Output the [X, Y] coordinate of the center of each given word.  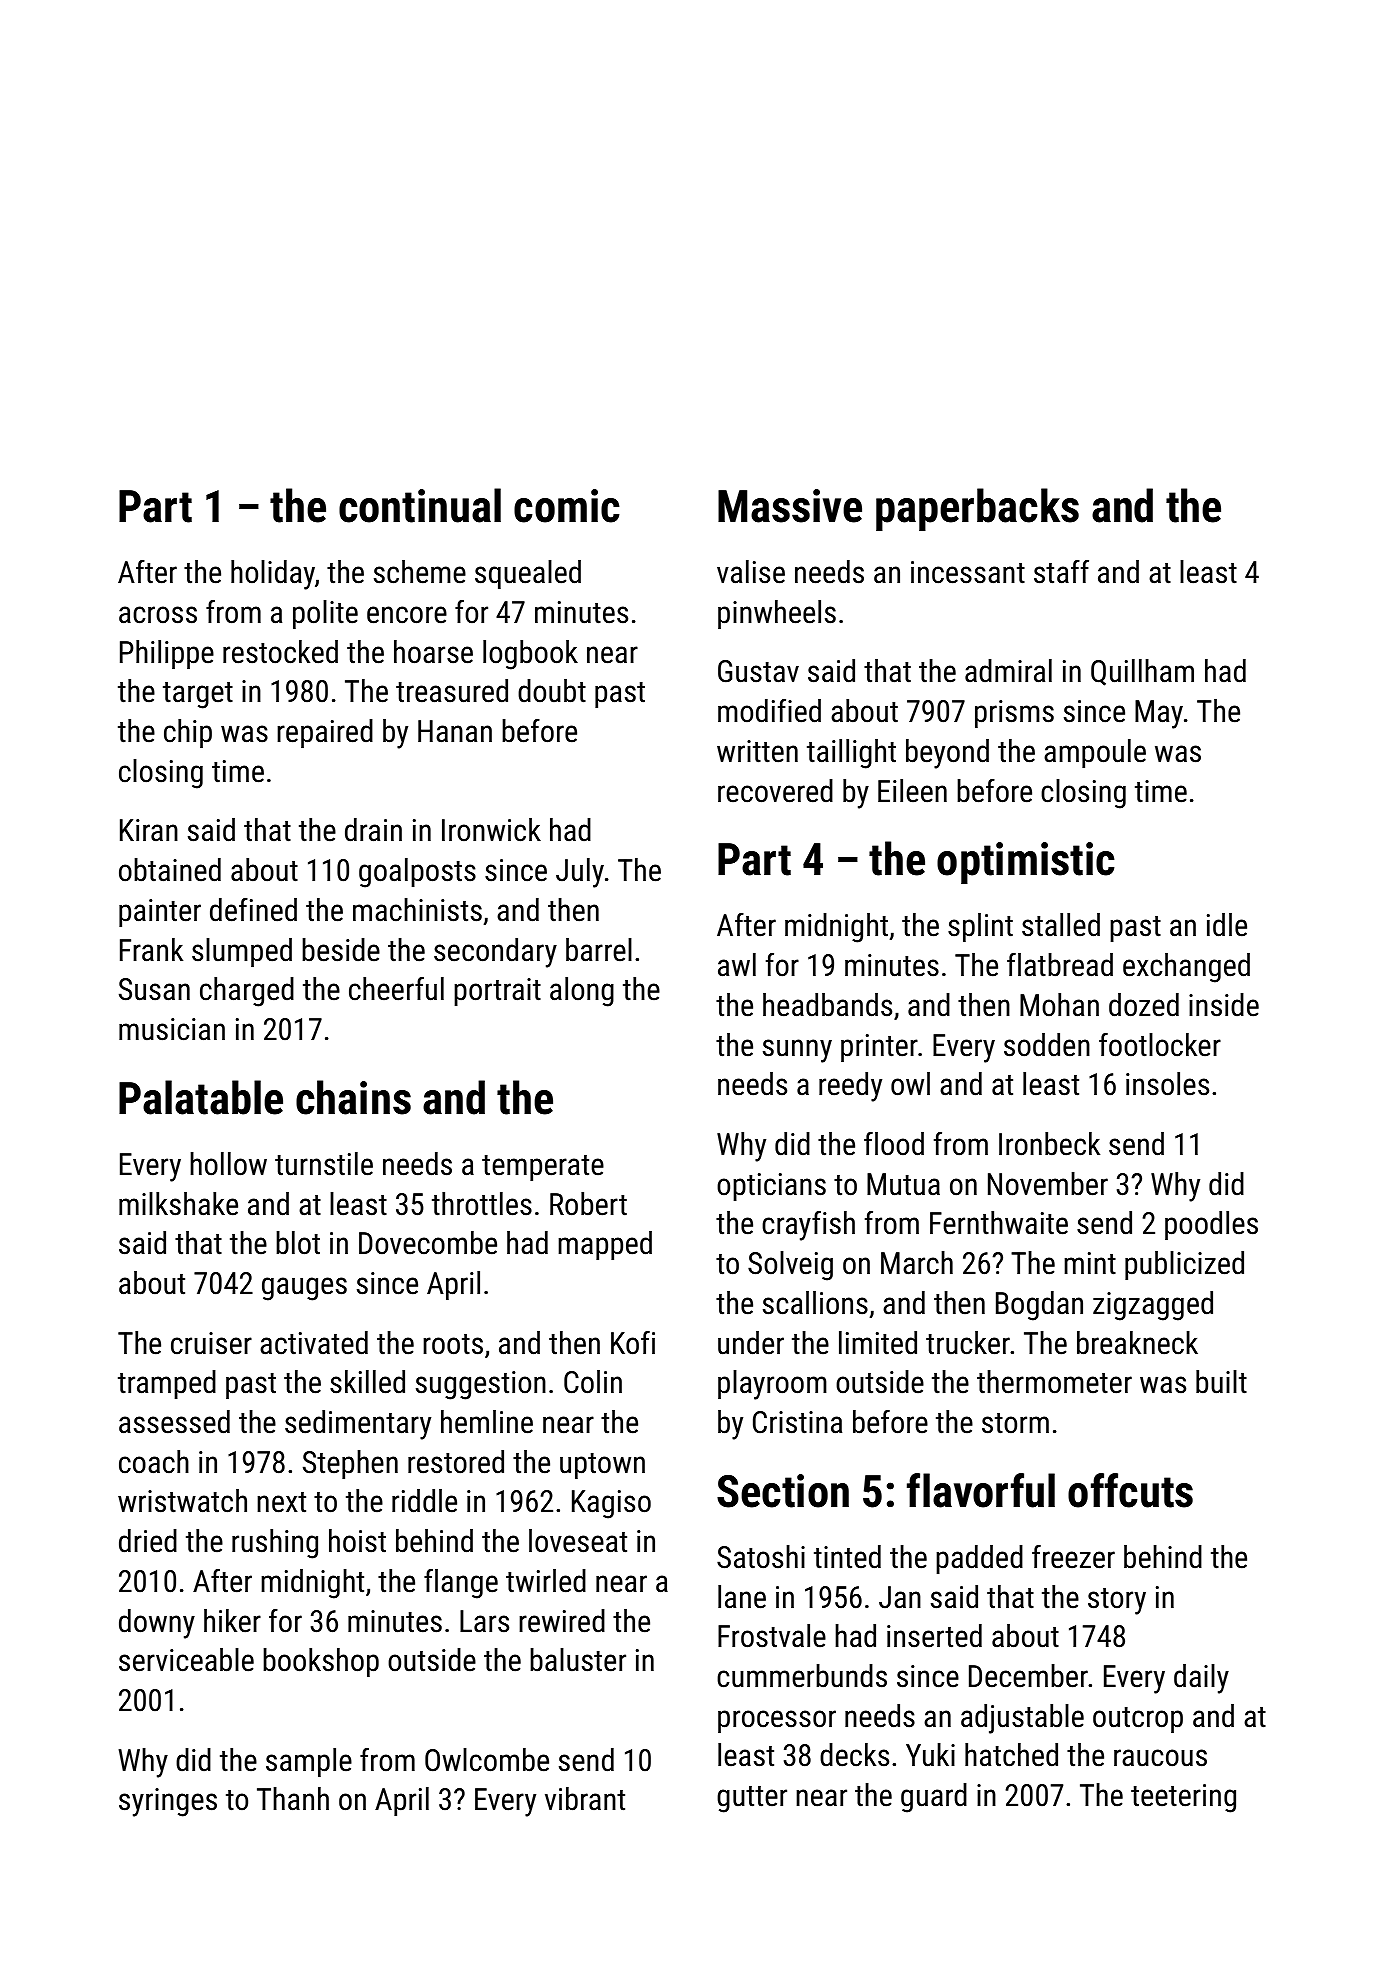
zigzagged [1153, 1306]
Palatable [201, 1097]
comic [567, 506]
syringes [168, 1802]
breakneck [1137, 1343]
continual [420, 505]
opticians [771, 1187]
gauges [304, 1289]
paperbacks [977, 509]
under [751, 1343]
